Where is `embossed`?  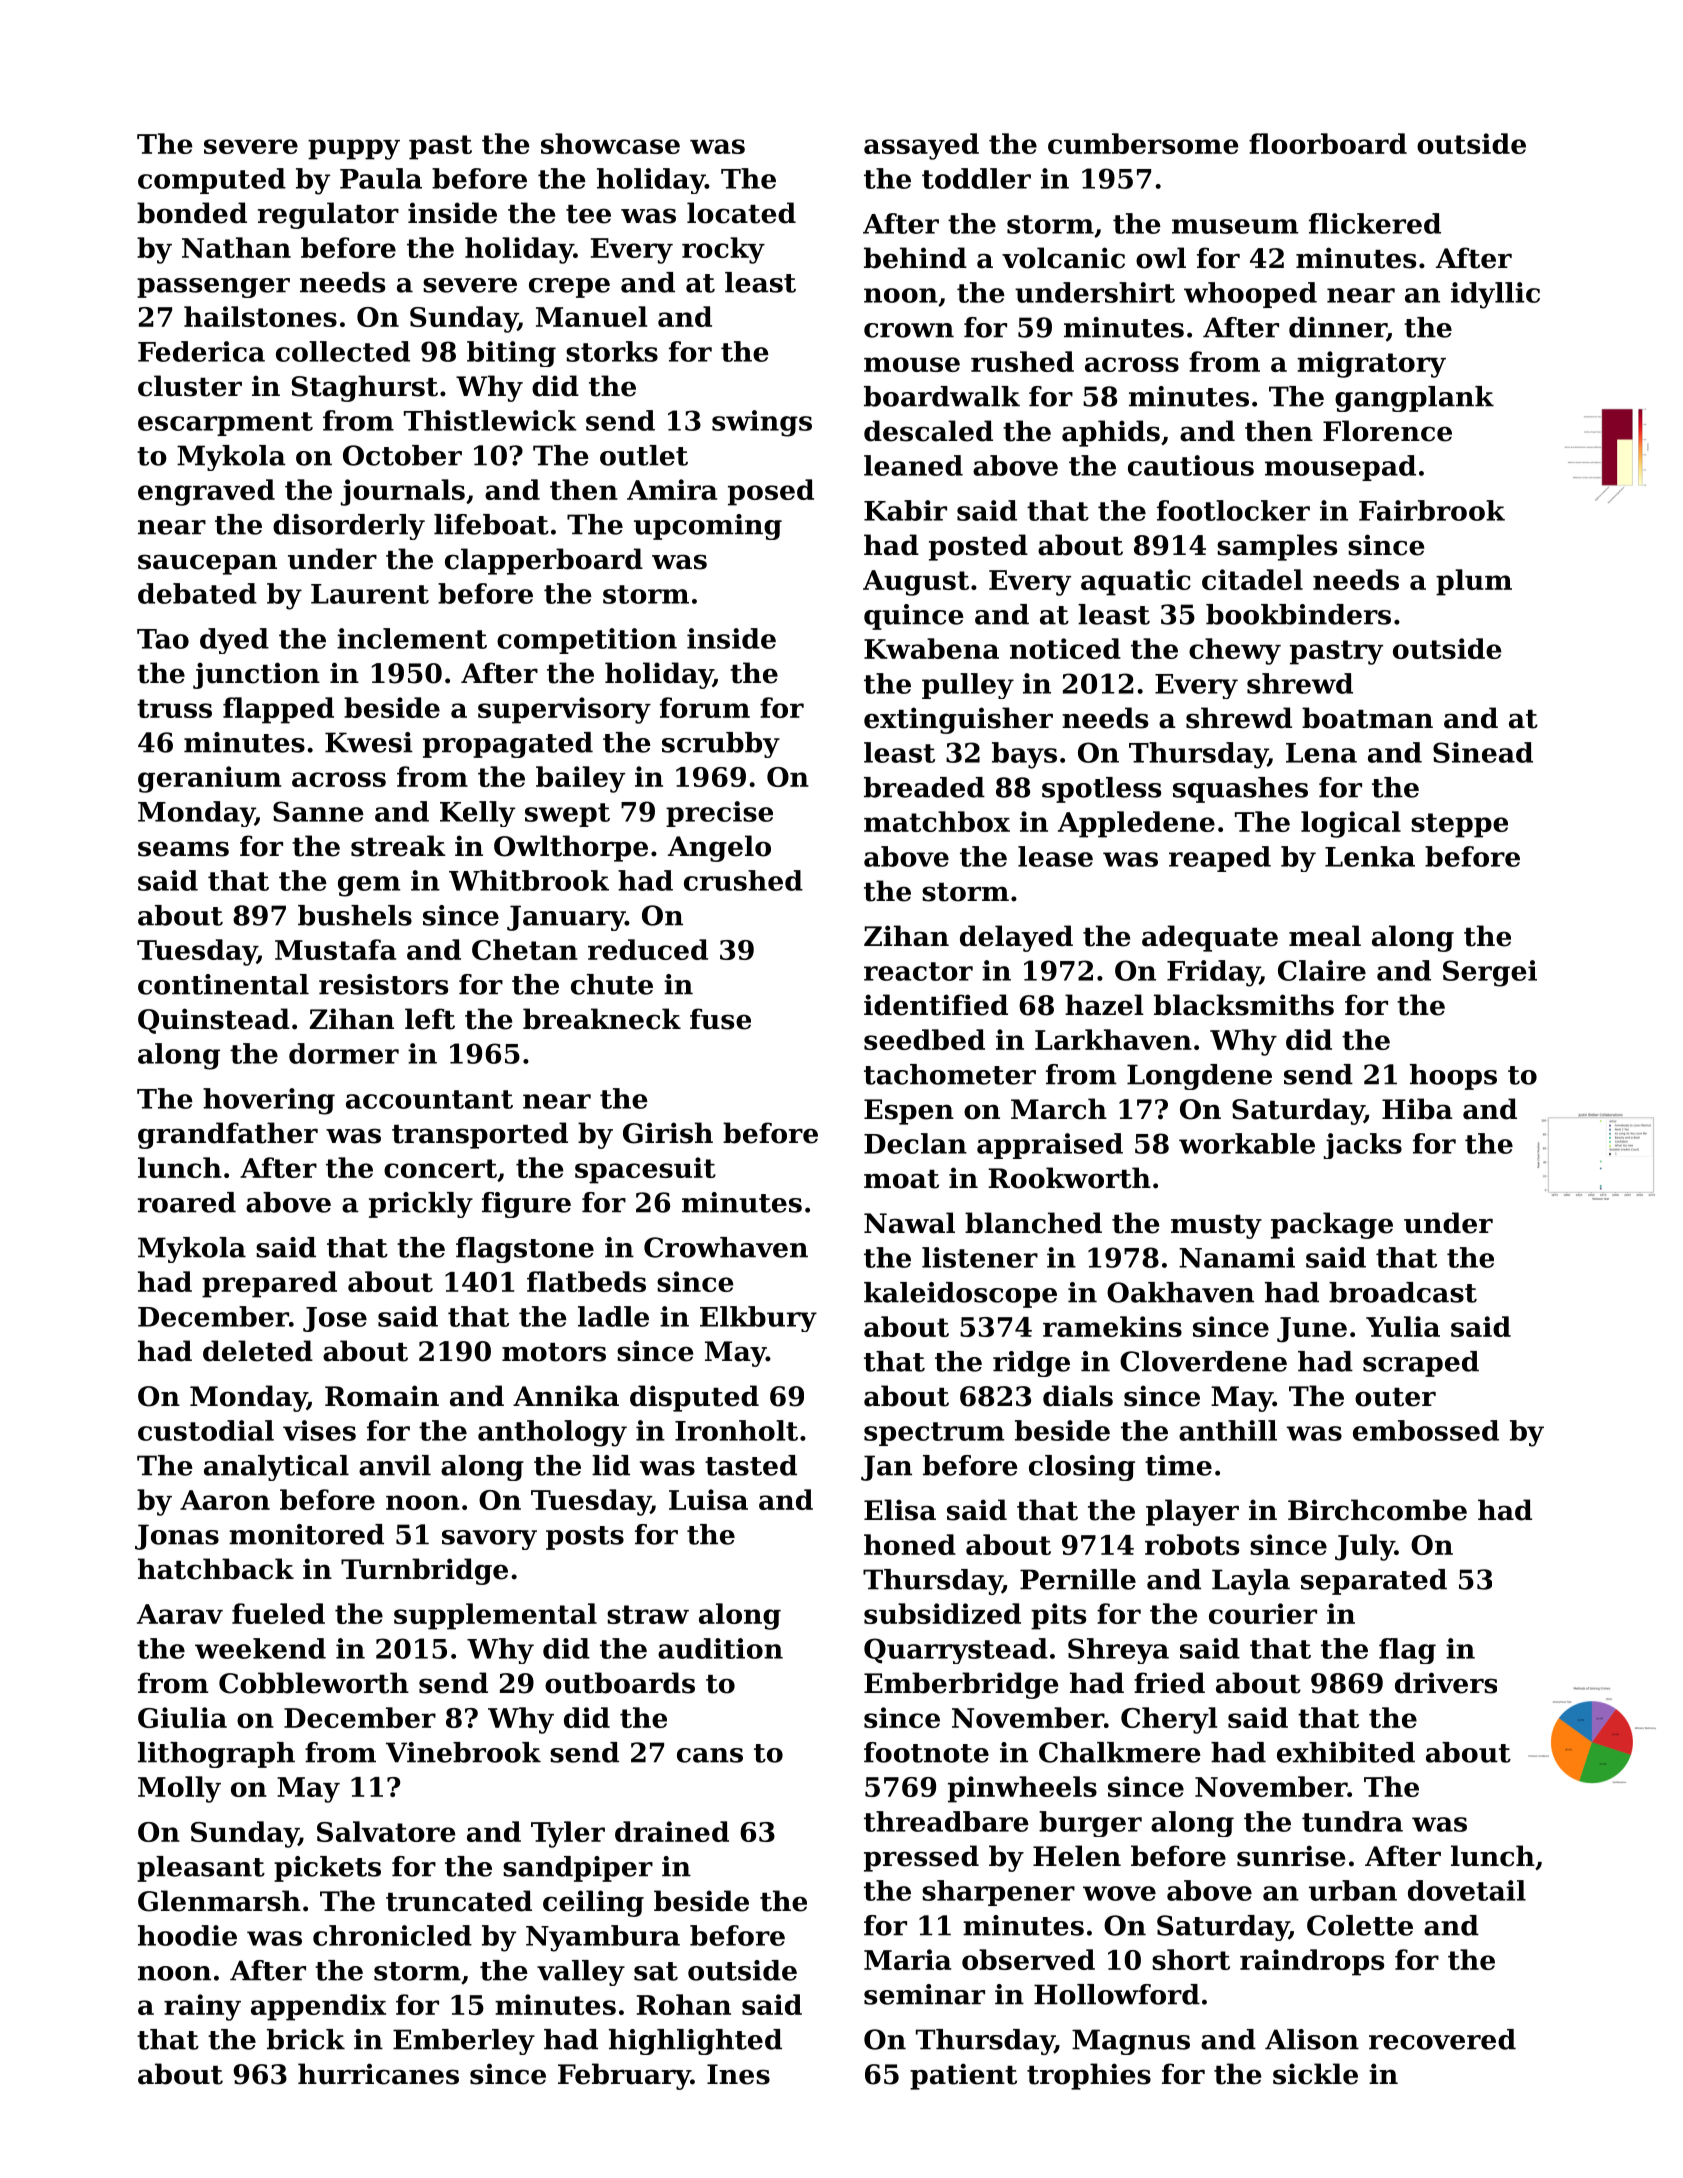
embossed is located at coordinates (1426, 1430).
